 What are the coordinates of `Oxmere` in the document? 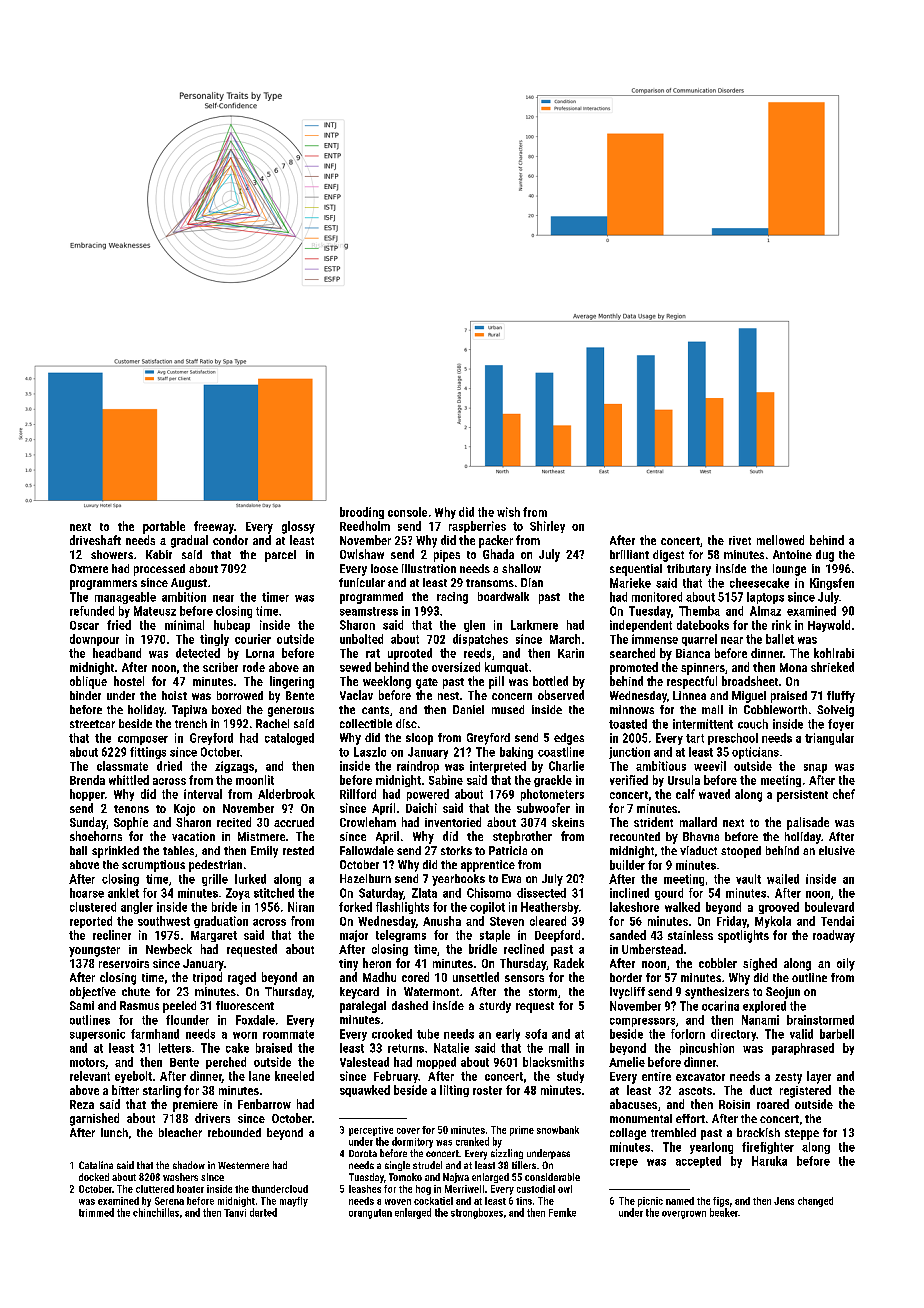 It's located at (89, 568).
